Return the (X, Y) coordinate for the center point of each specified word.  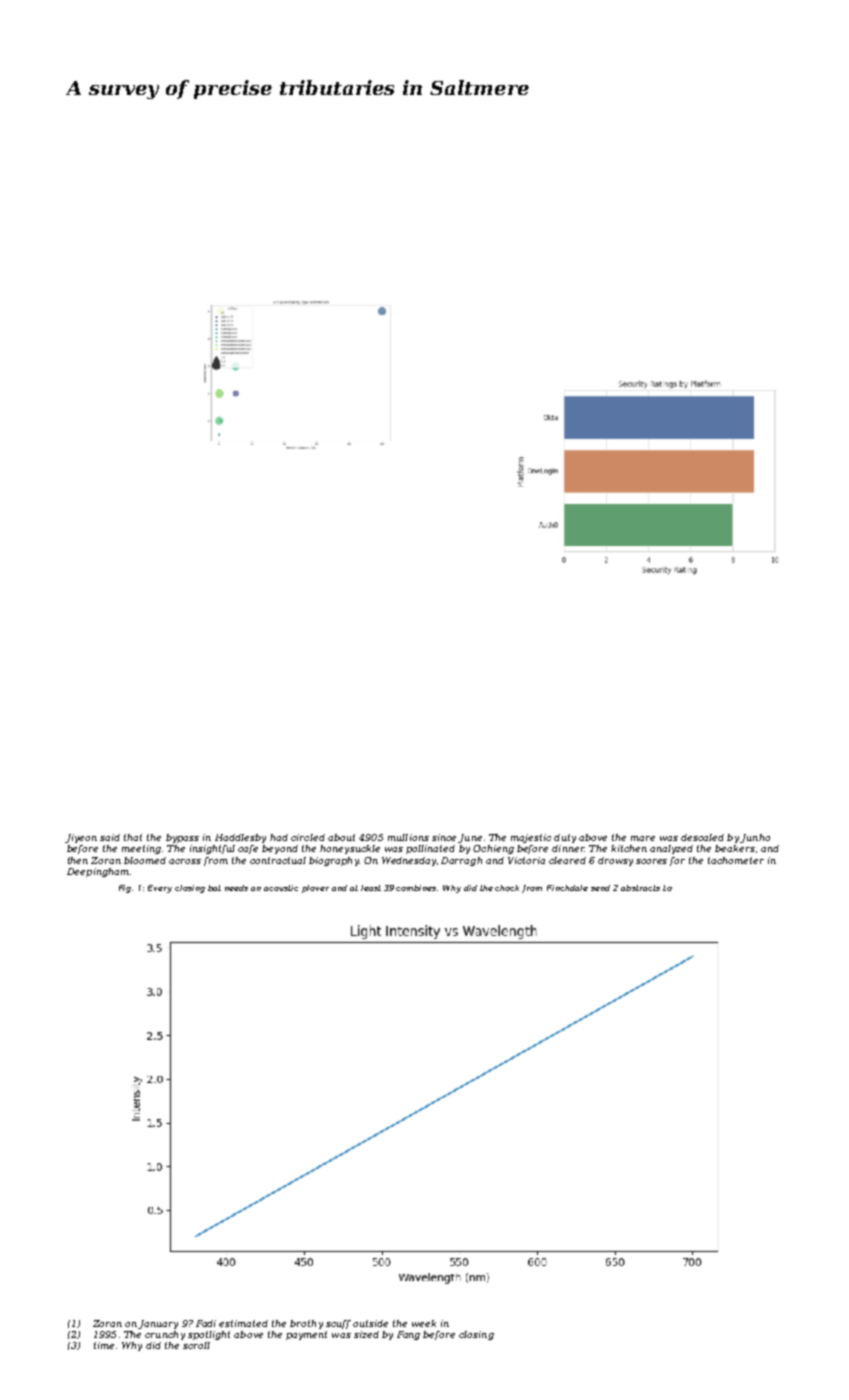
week (424, 1323)
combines (417, 888)
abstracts (640, 888)
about (341, 837)
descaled (702, 837)
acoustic (281, 888)
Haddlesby (240, 838)
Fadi (206, 1323)
